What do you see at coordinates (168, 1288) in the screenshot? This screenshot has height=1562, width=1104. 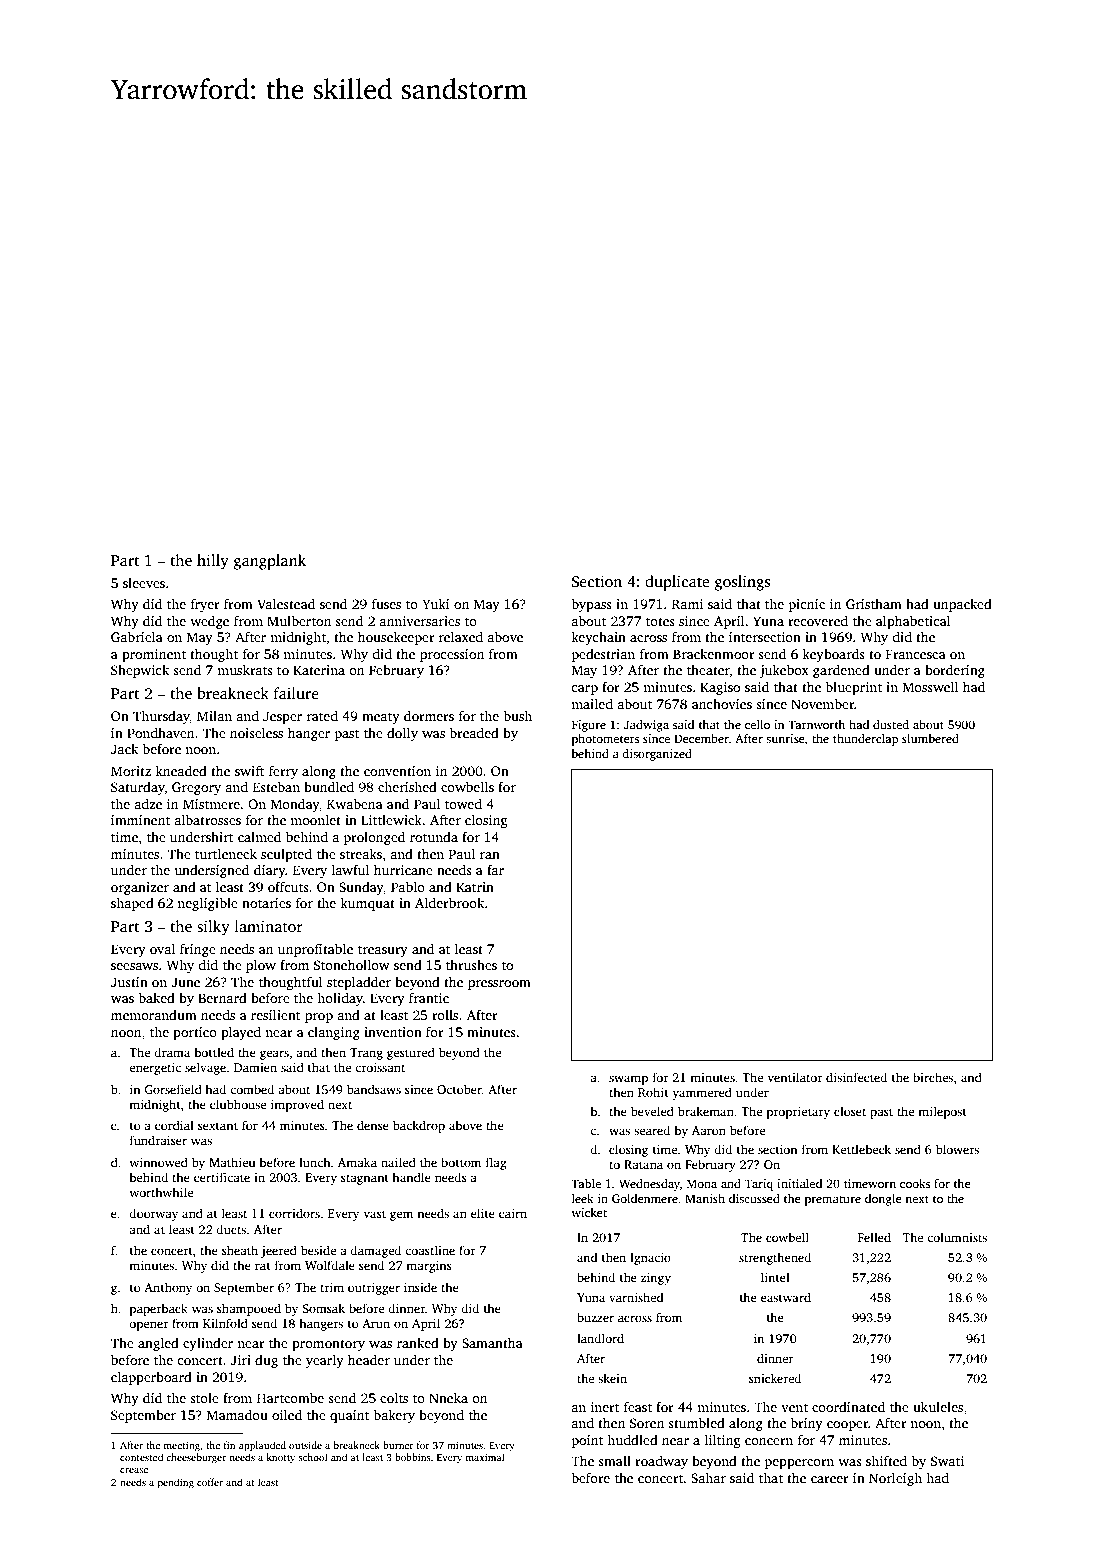 I see `Anthony` at bounding box center [168, 1288].
